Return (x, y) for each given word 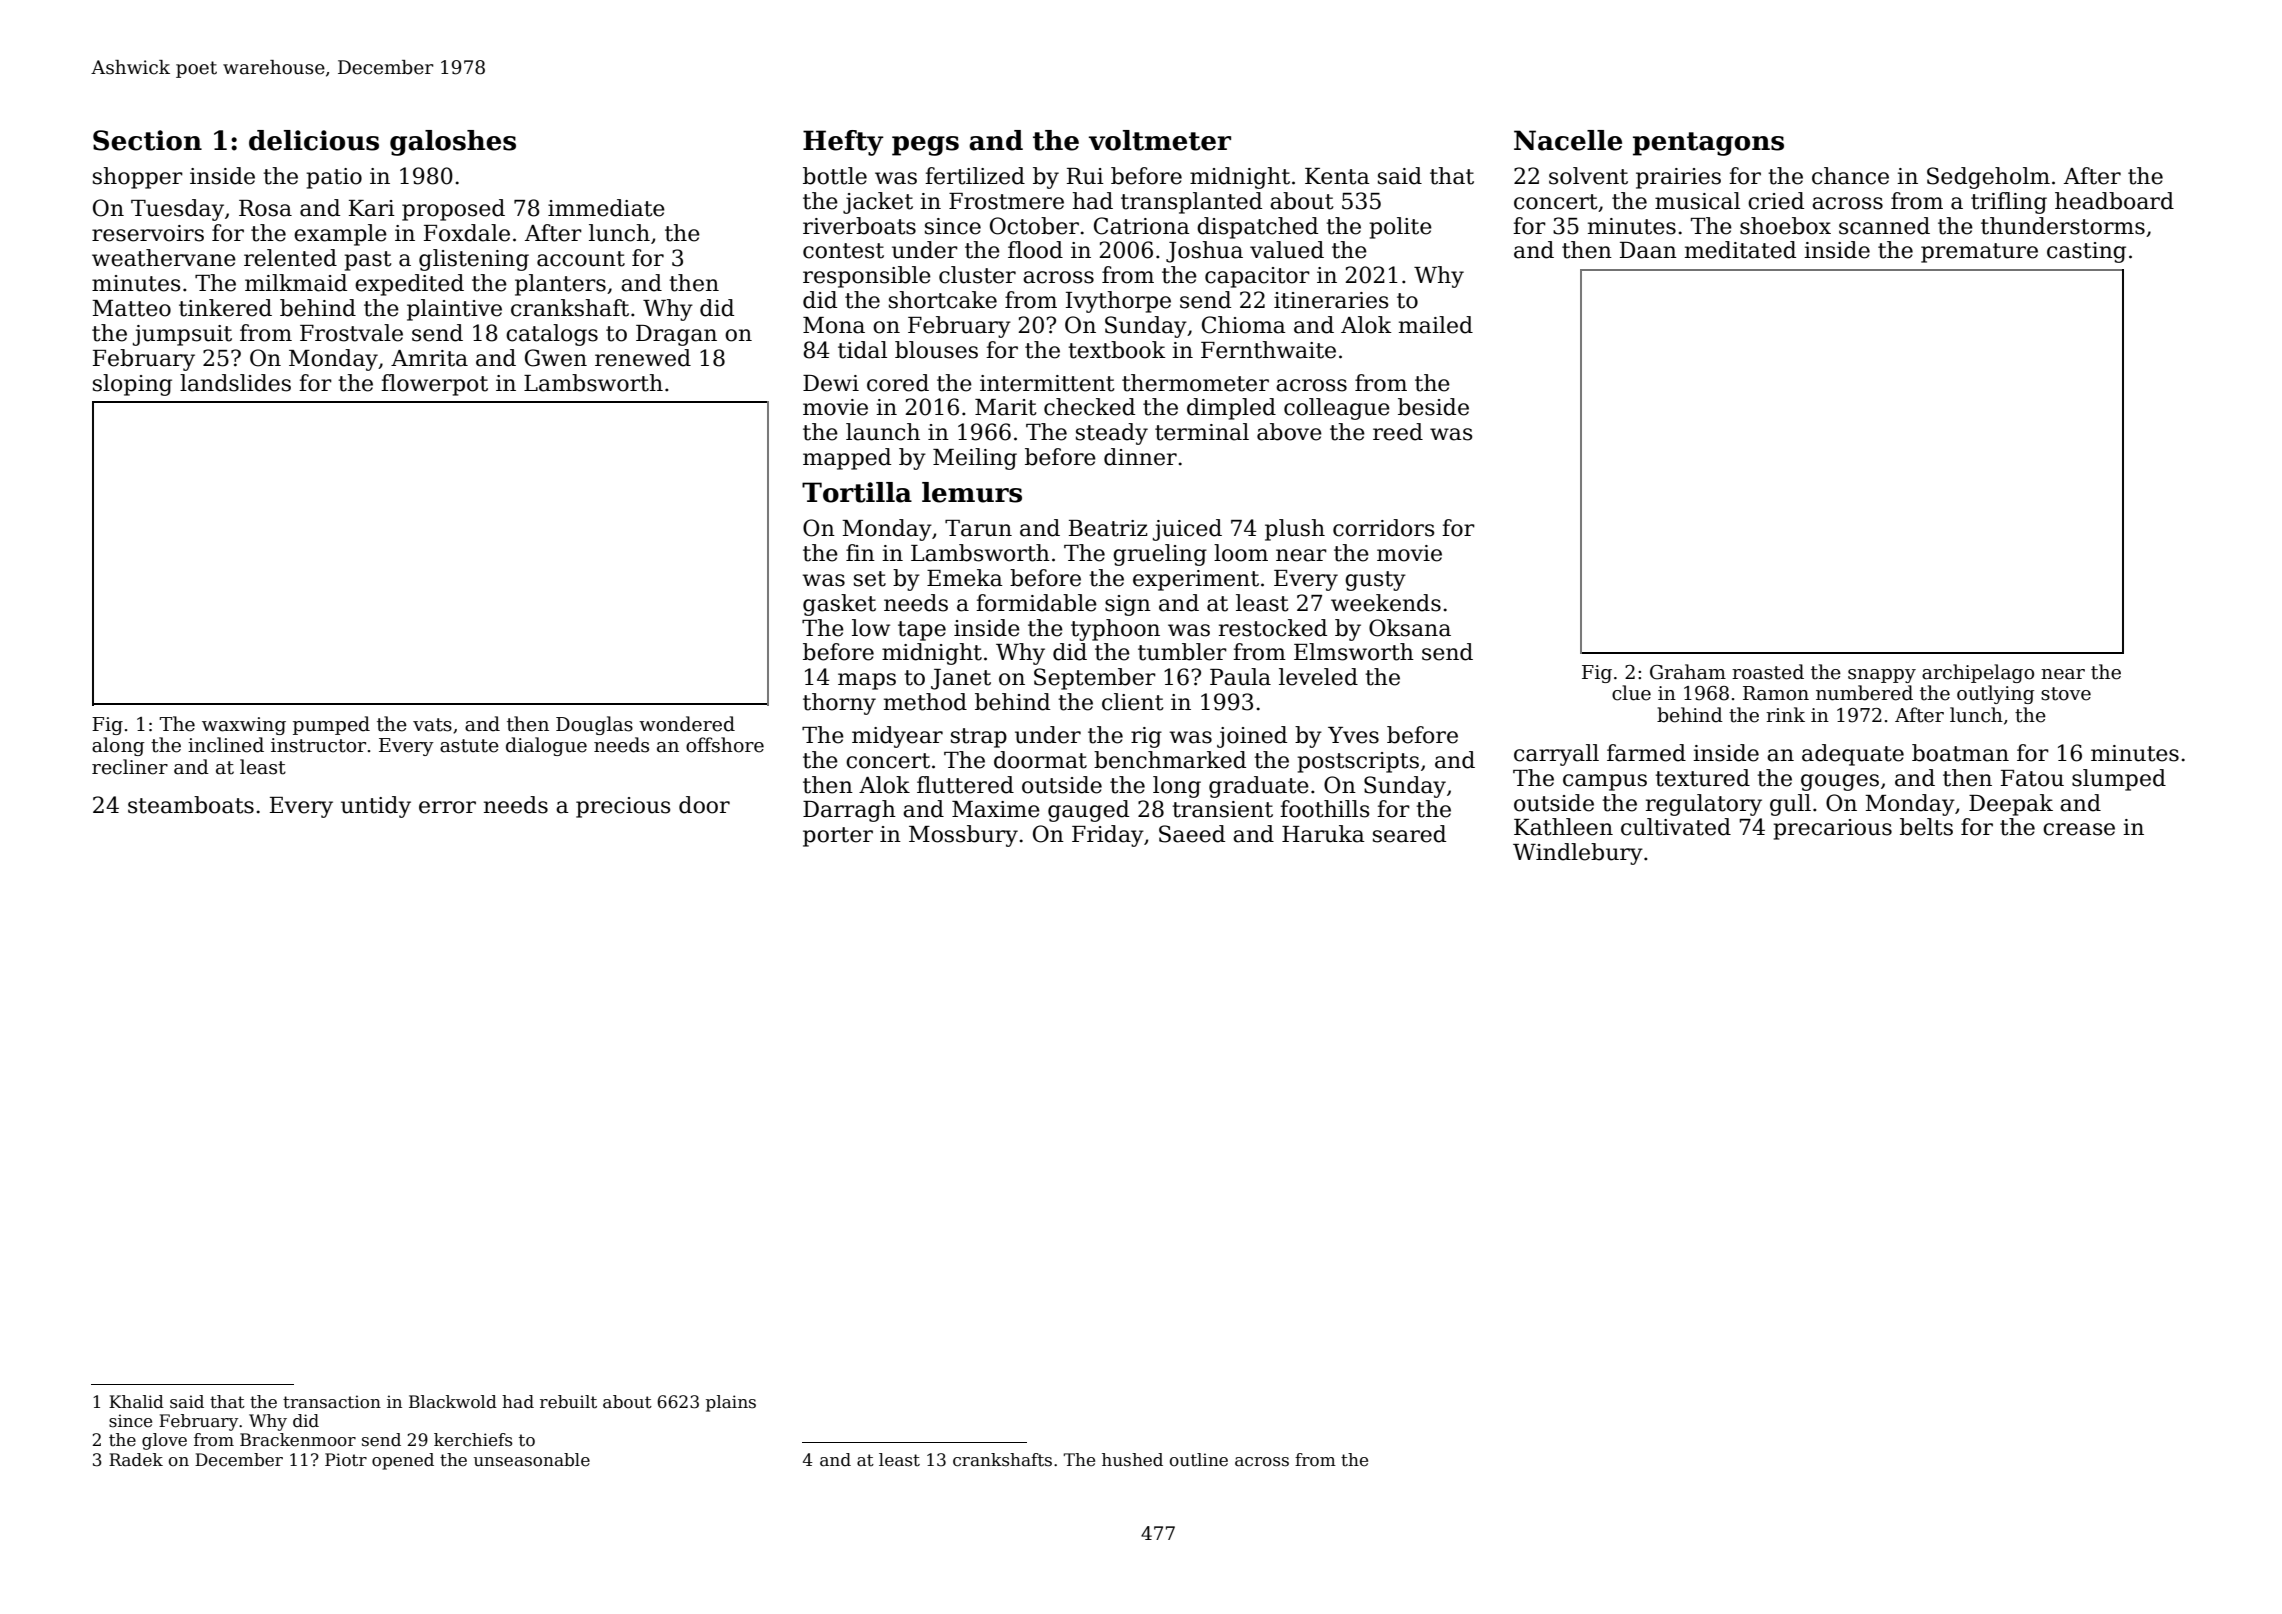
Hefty (843, 143)
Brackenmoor (298, 1440)
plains (731, 1403)
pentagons (1708, 144)
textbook (1117, 350)
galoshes (453, 143)
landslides (235, 383)
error (447, 807)
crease (2079, 829)
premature (1979, 253)
